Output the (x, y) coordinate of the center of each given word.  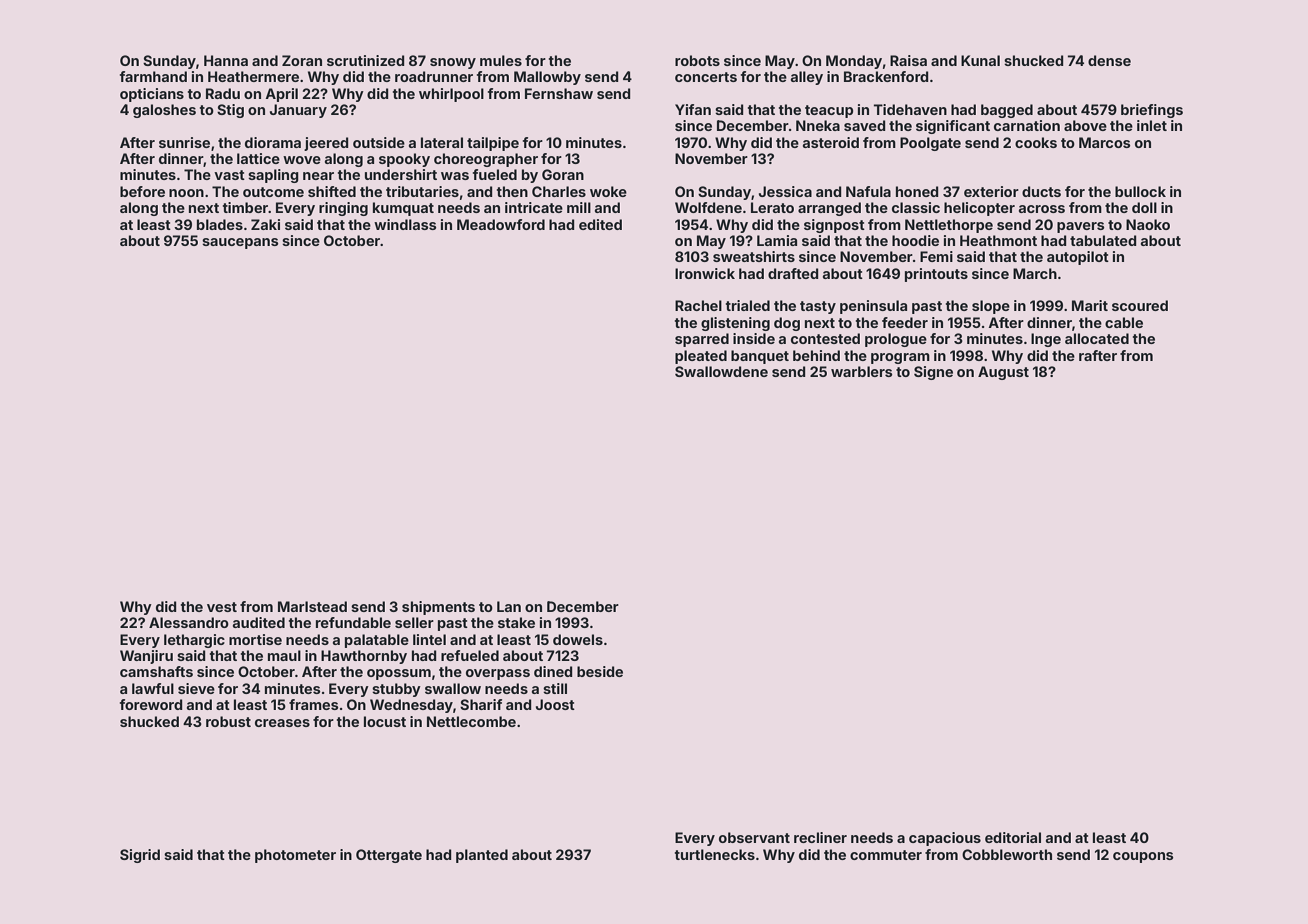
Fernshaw (559, 93)
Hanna (226, 60)
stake (516, 622)
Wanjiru (146, 657)
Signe (933, 373)
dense (1109, 60)
